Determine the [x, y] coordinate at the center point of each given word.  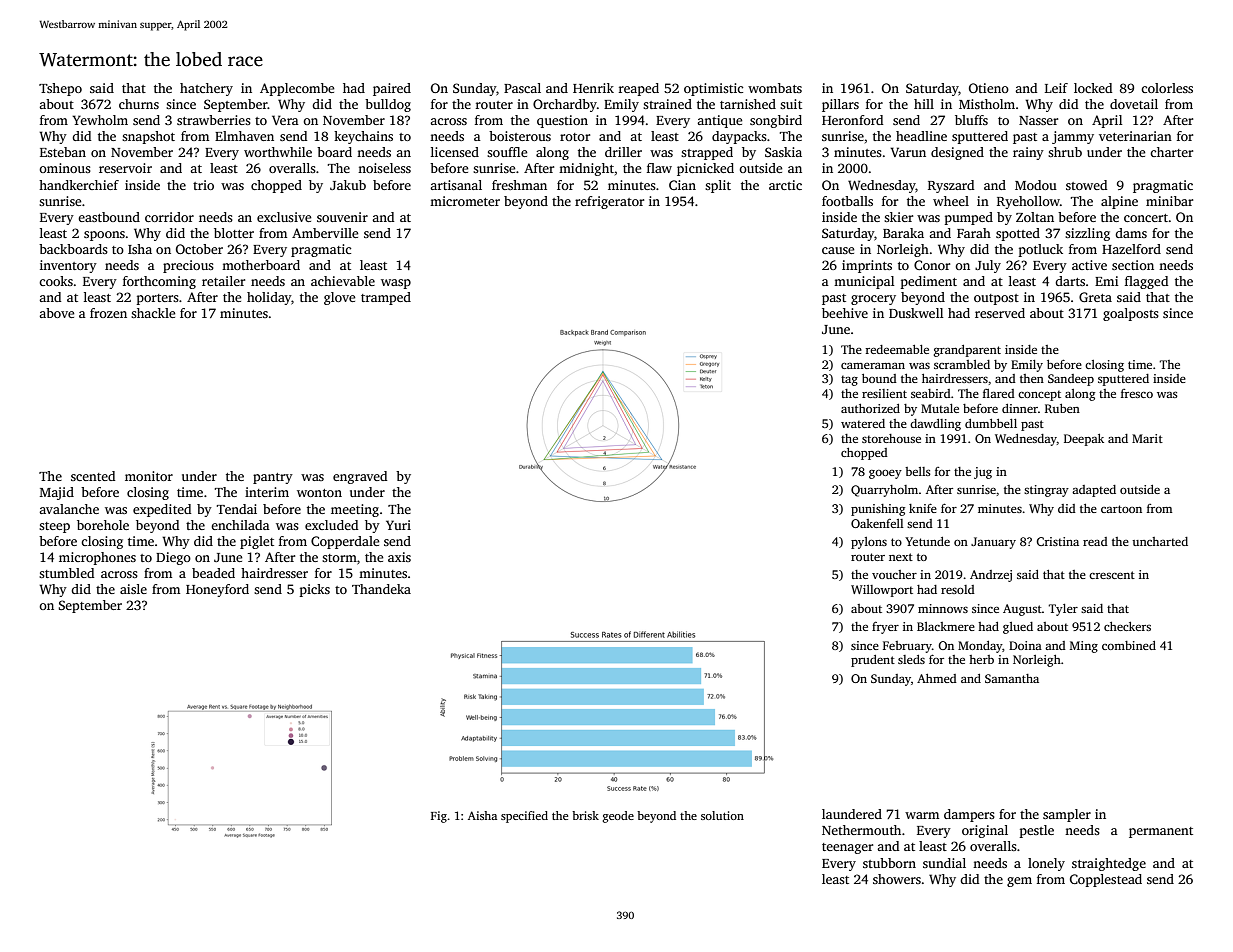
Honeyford [217, 590]
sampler [1067, 815]
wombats [775, 88]
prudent [873, 661]
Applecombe [297, 89]
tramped [386, 298]
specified [524, 817]
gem [1019, 882]
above [57, 313]
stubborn [889, 863]
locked [1093, 88]
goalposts [1131, 314]
